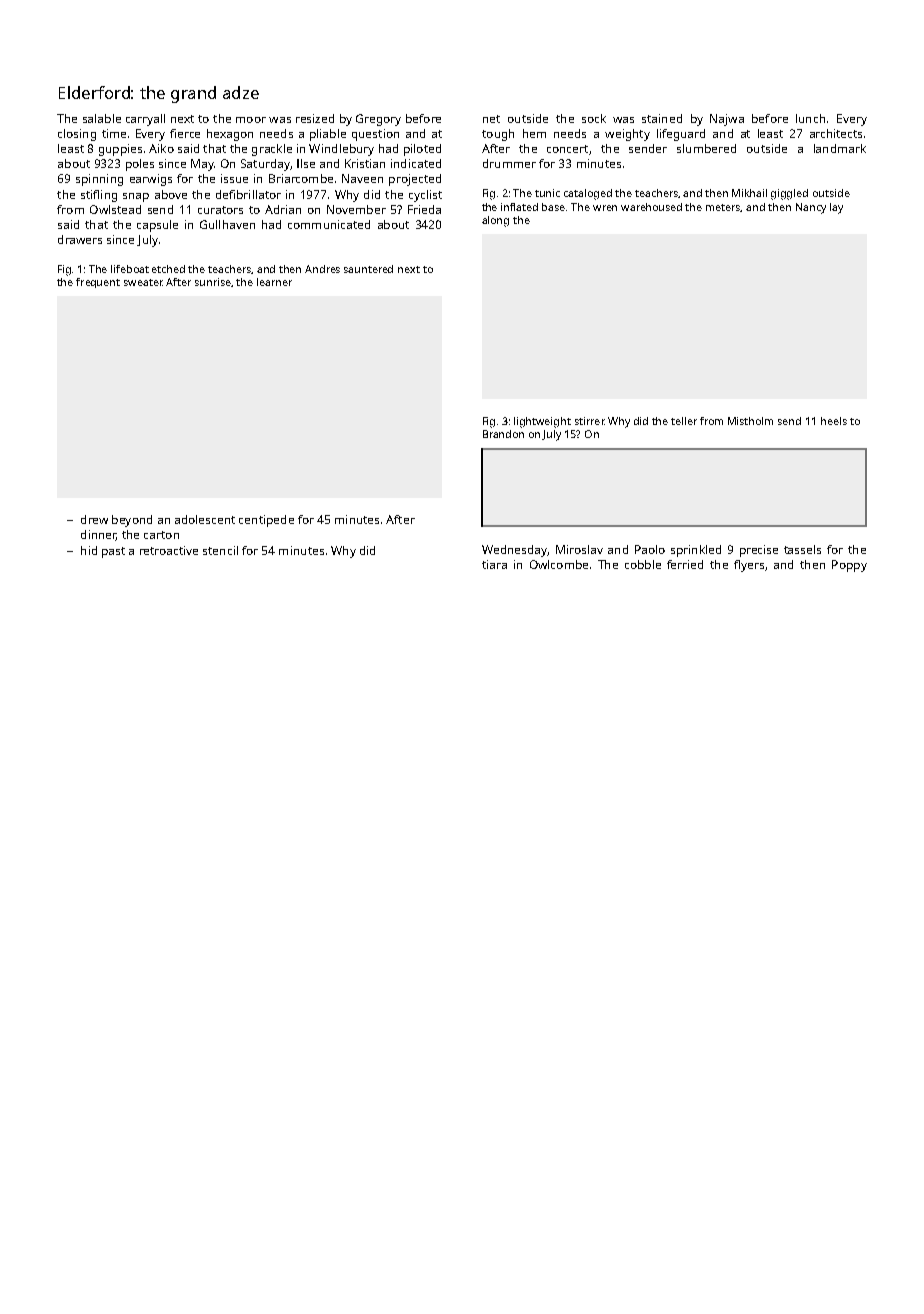 This screenshot has width=924, height=1314. I want to click on lay, so click(836, 208).
